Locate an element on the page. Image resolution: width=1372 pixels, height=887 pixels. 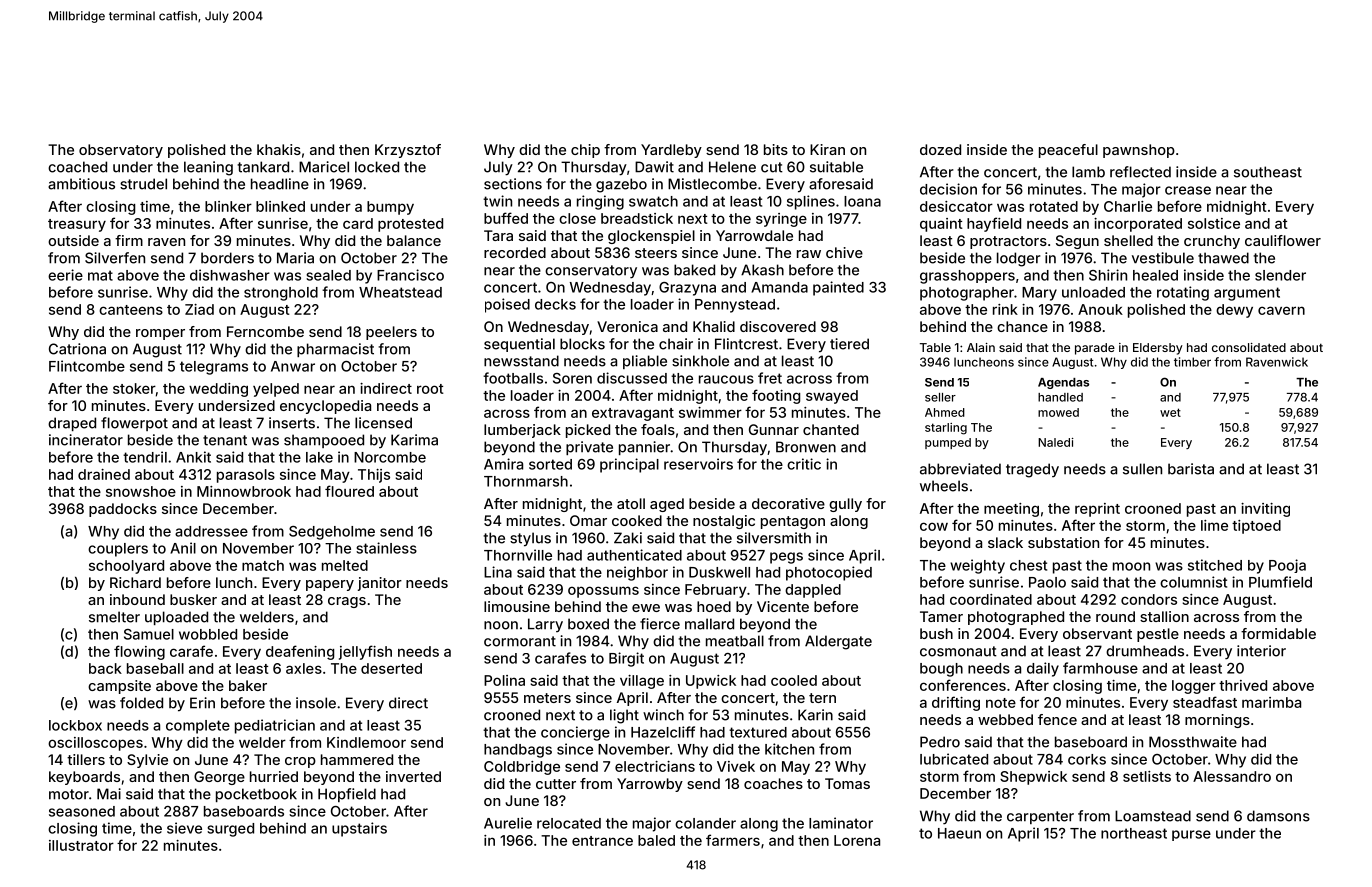
electricians is located at coordinates (655, 766).
